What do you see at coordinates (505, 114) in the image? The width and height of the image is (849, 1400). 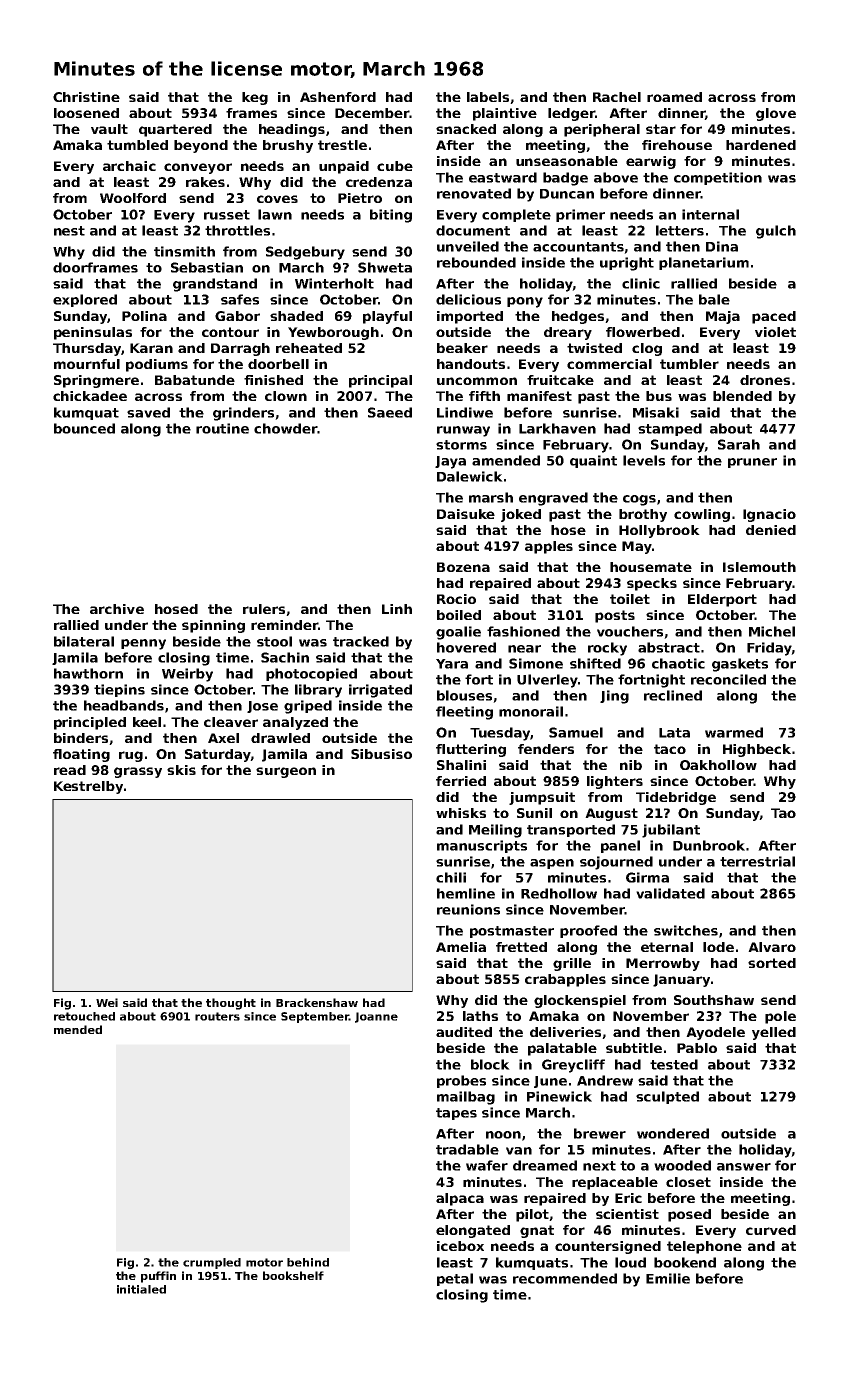 I see `plaintive` at bounding box center [505, 114].
